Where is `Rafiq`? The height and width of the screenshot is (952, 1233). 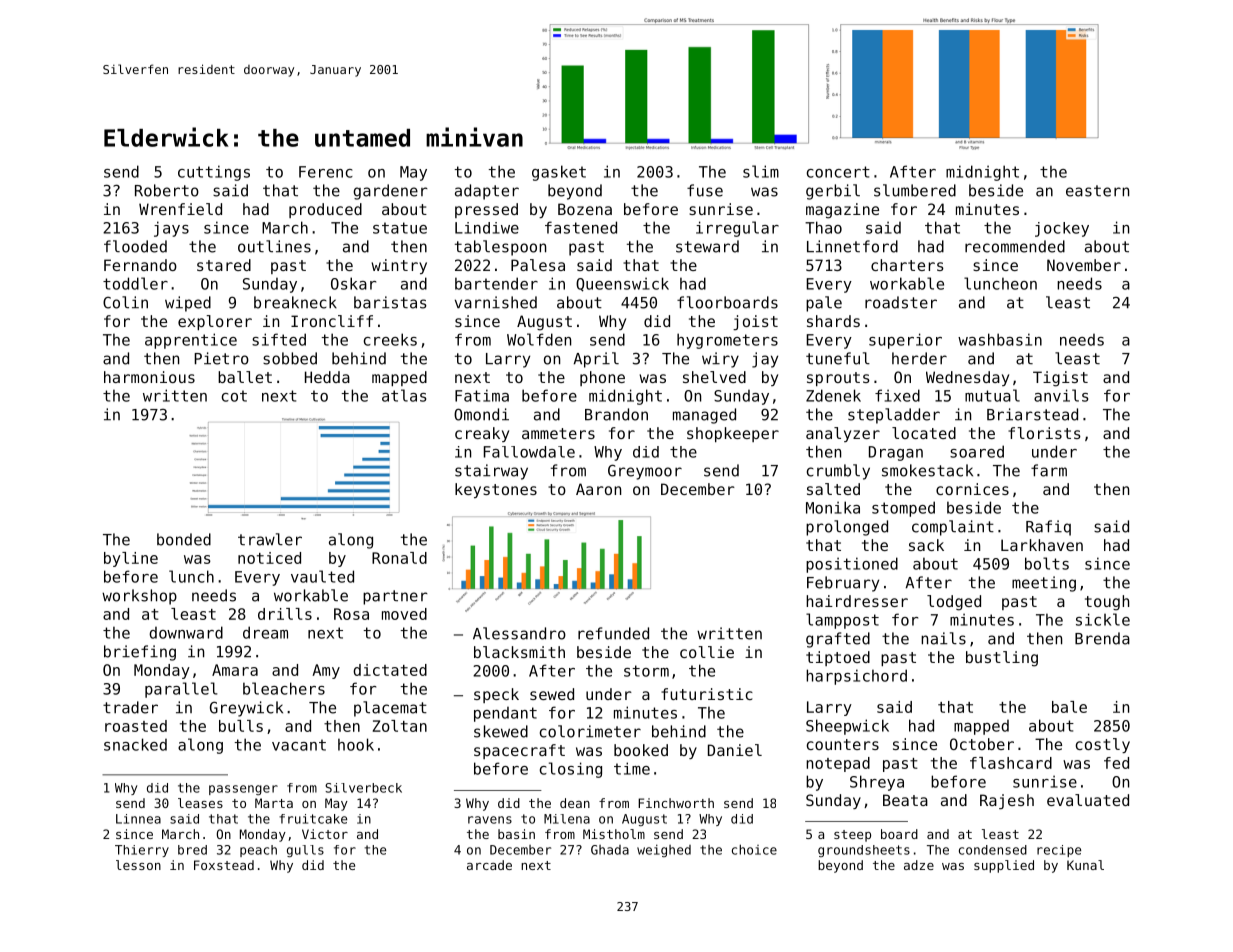 Rafiq is located at coordinates (1048, 528).
